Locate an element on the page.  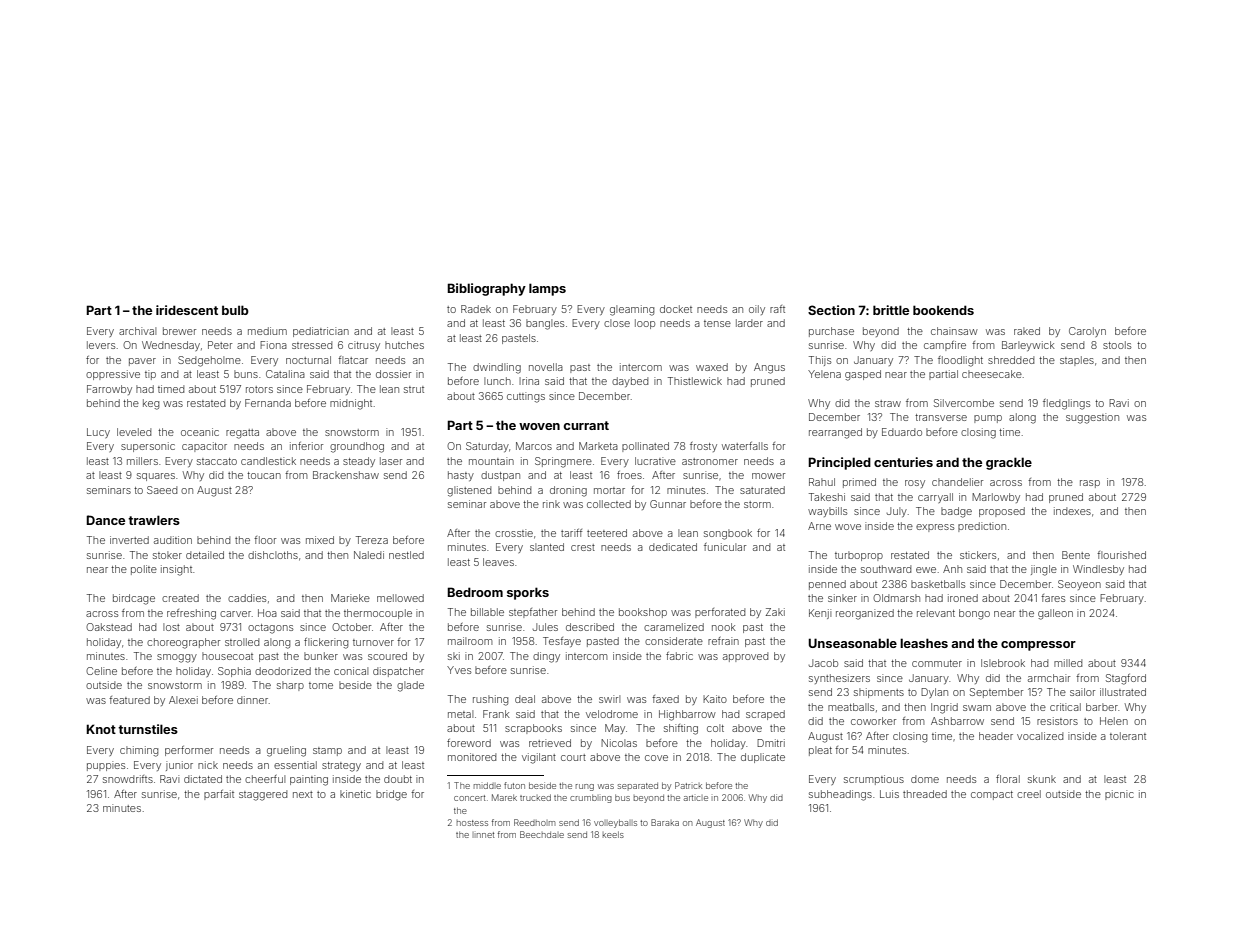
crosstie is located at coordinates (514, 533).
